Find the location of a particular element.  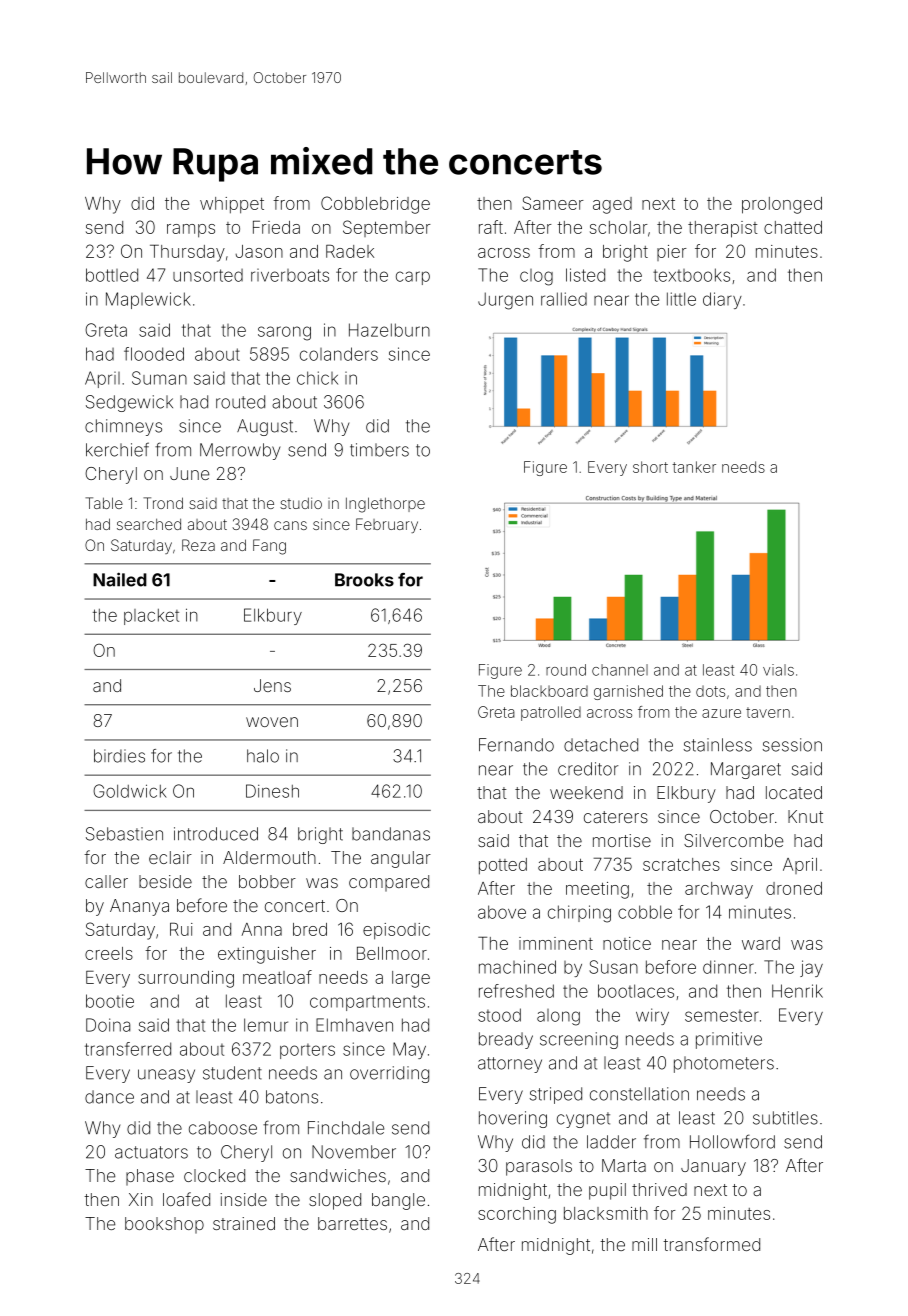

whippet is located at coordinates (232, 205).
